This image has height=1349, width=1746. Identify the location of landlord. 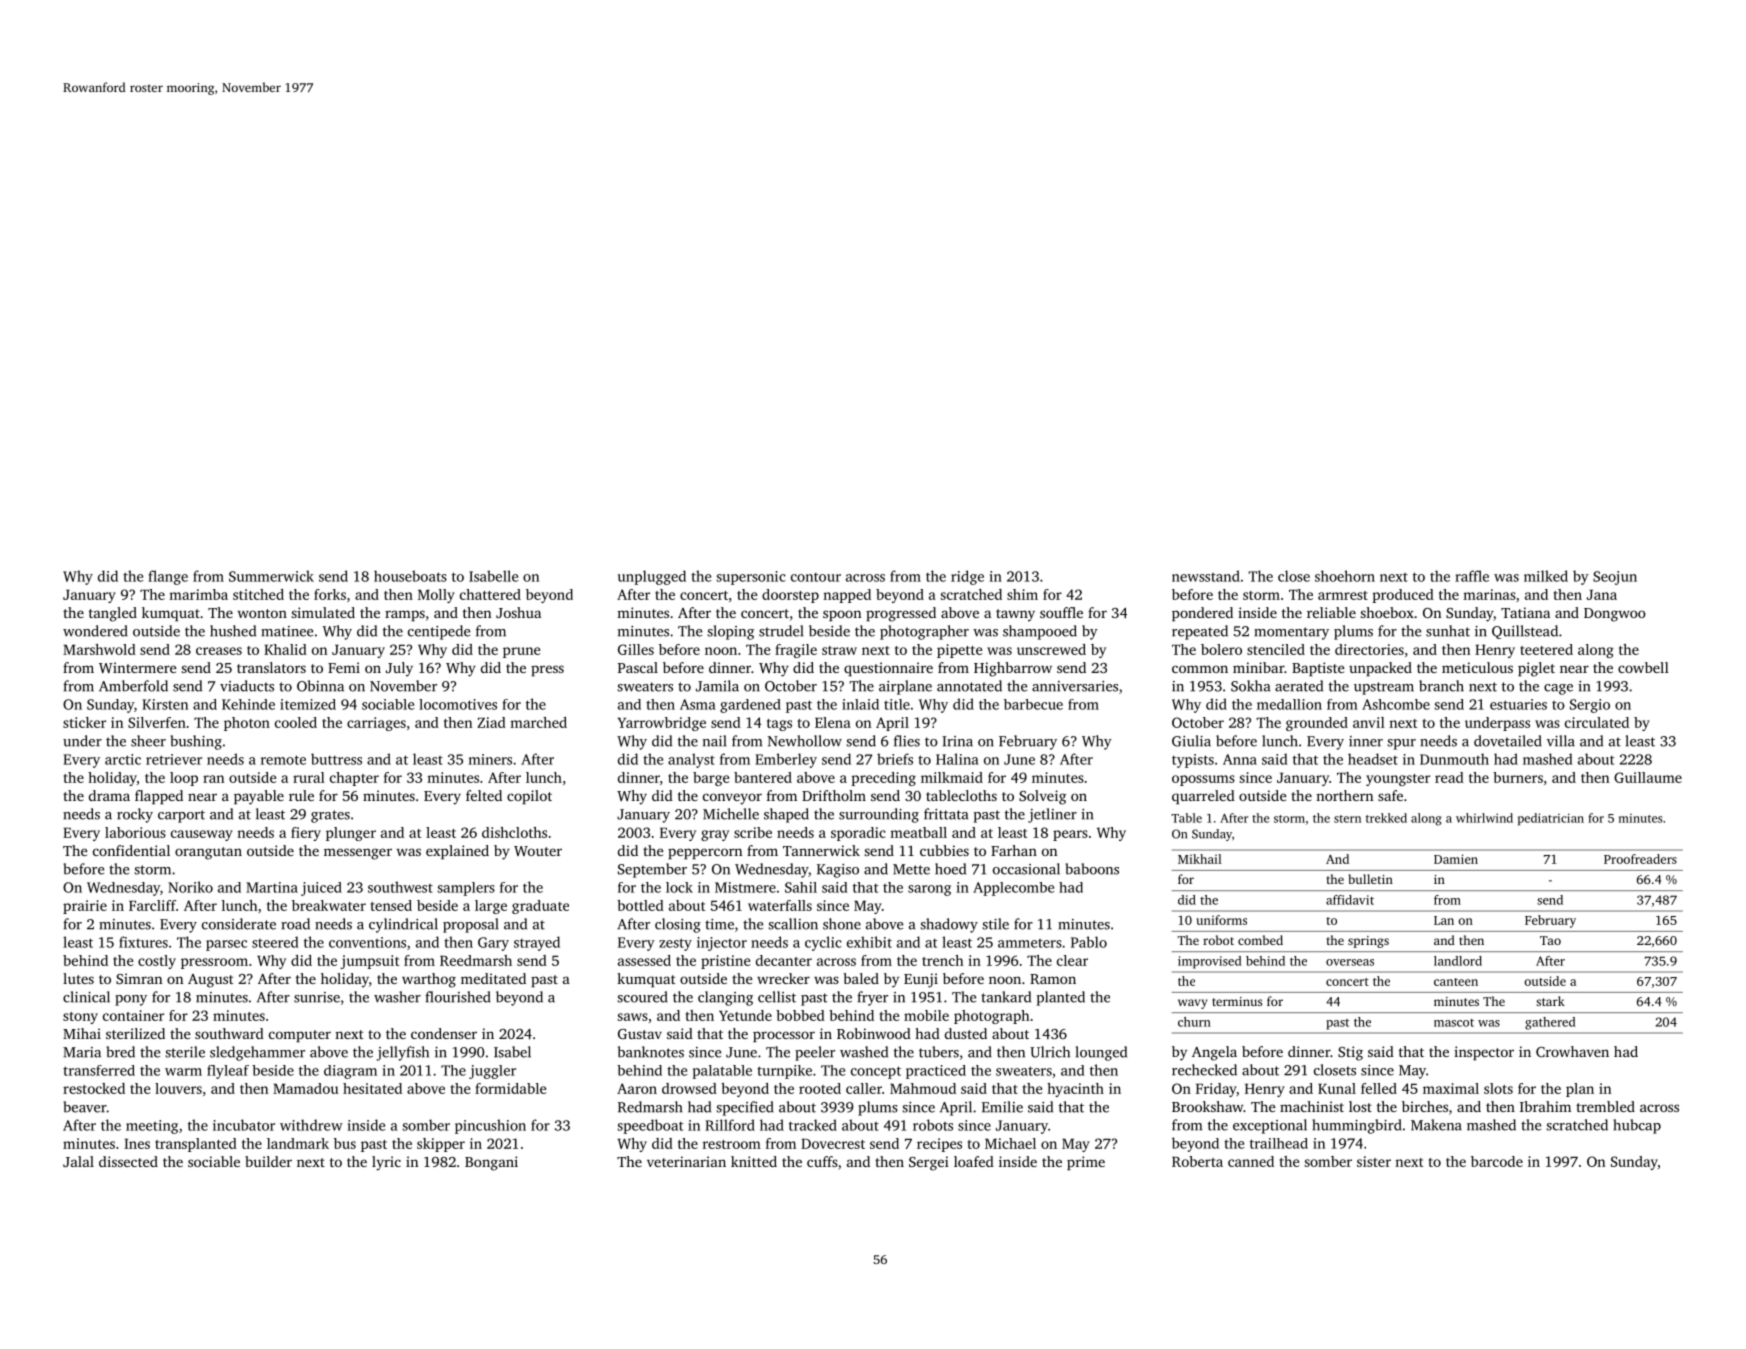
(1458, 961).
